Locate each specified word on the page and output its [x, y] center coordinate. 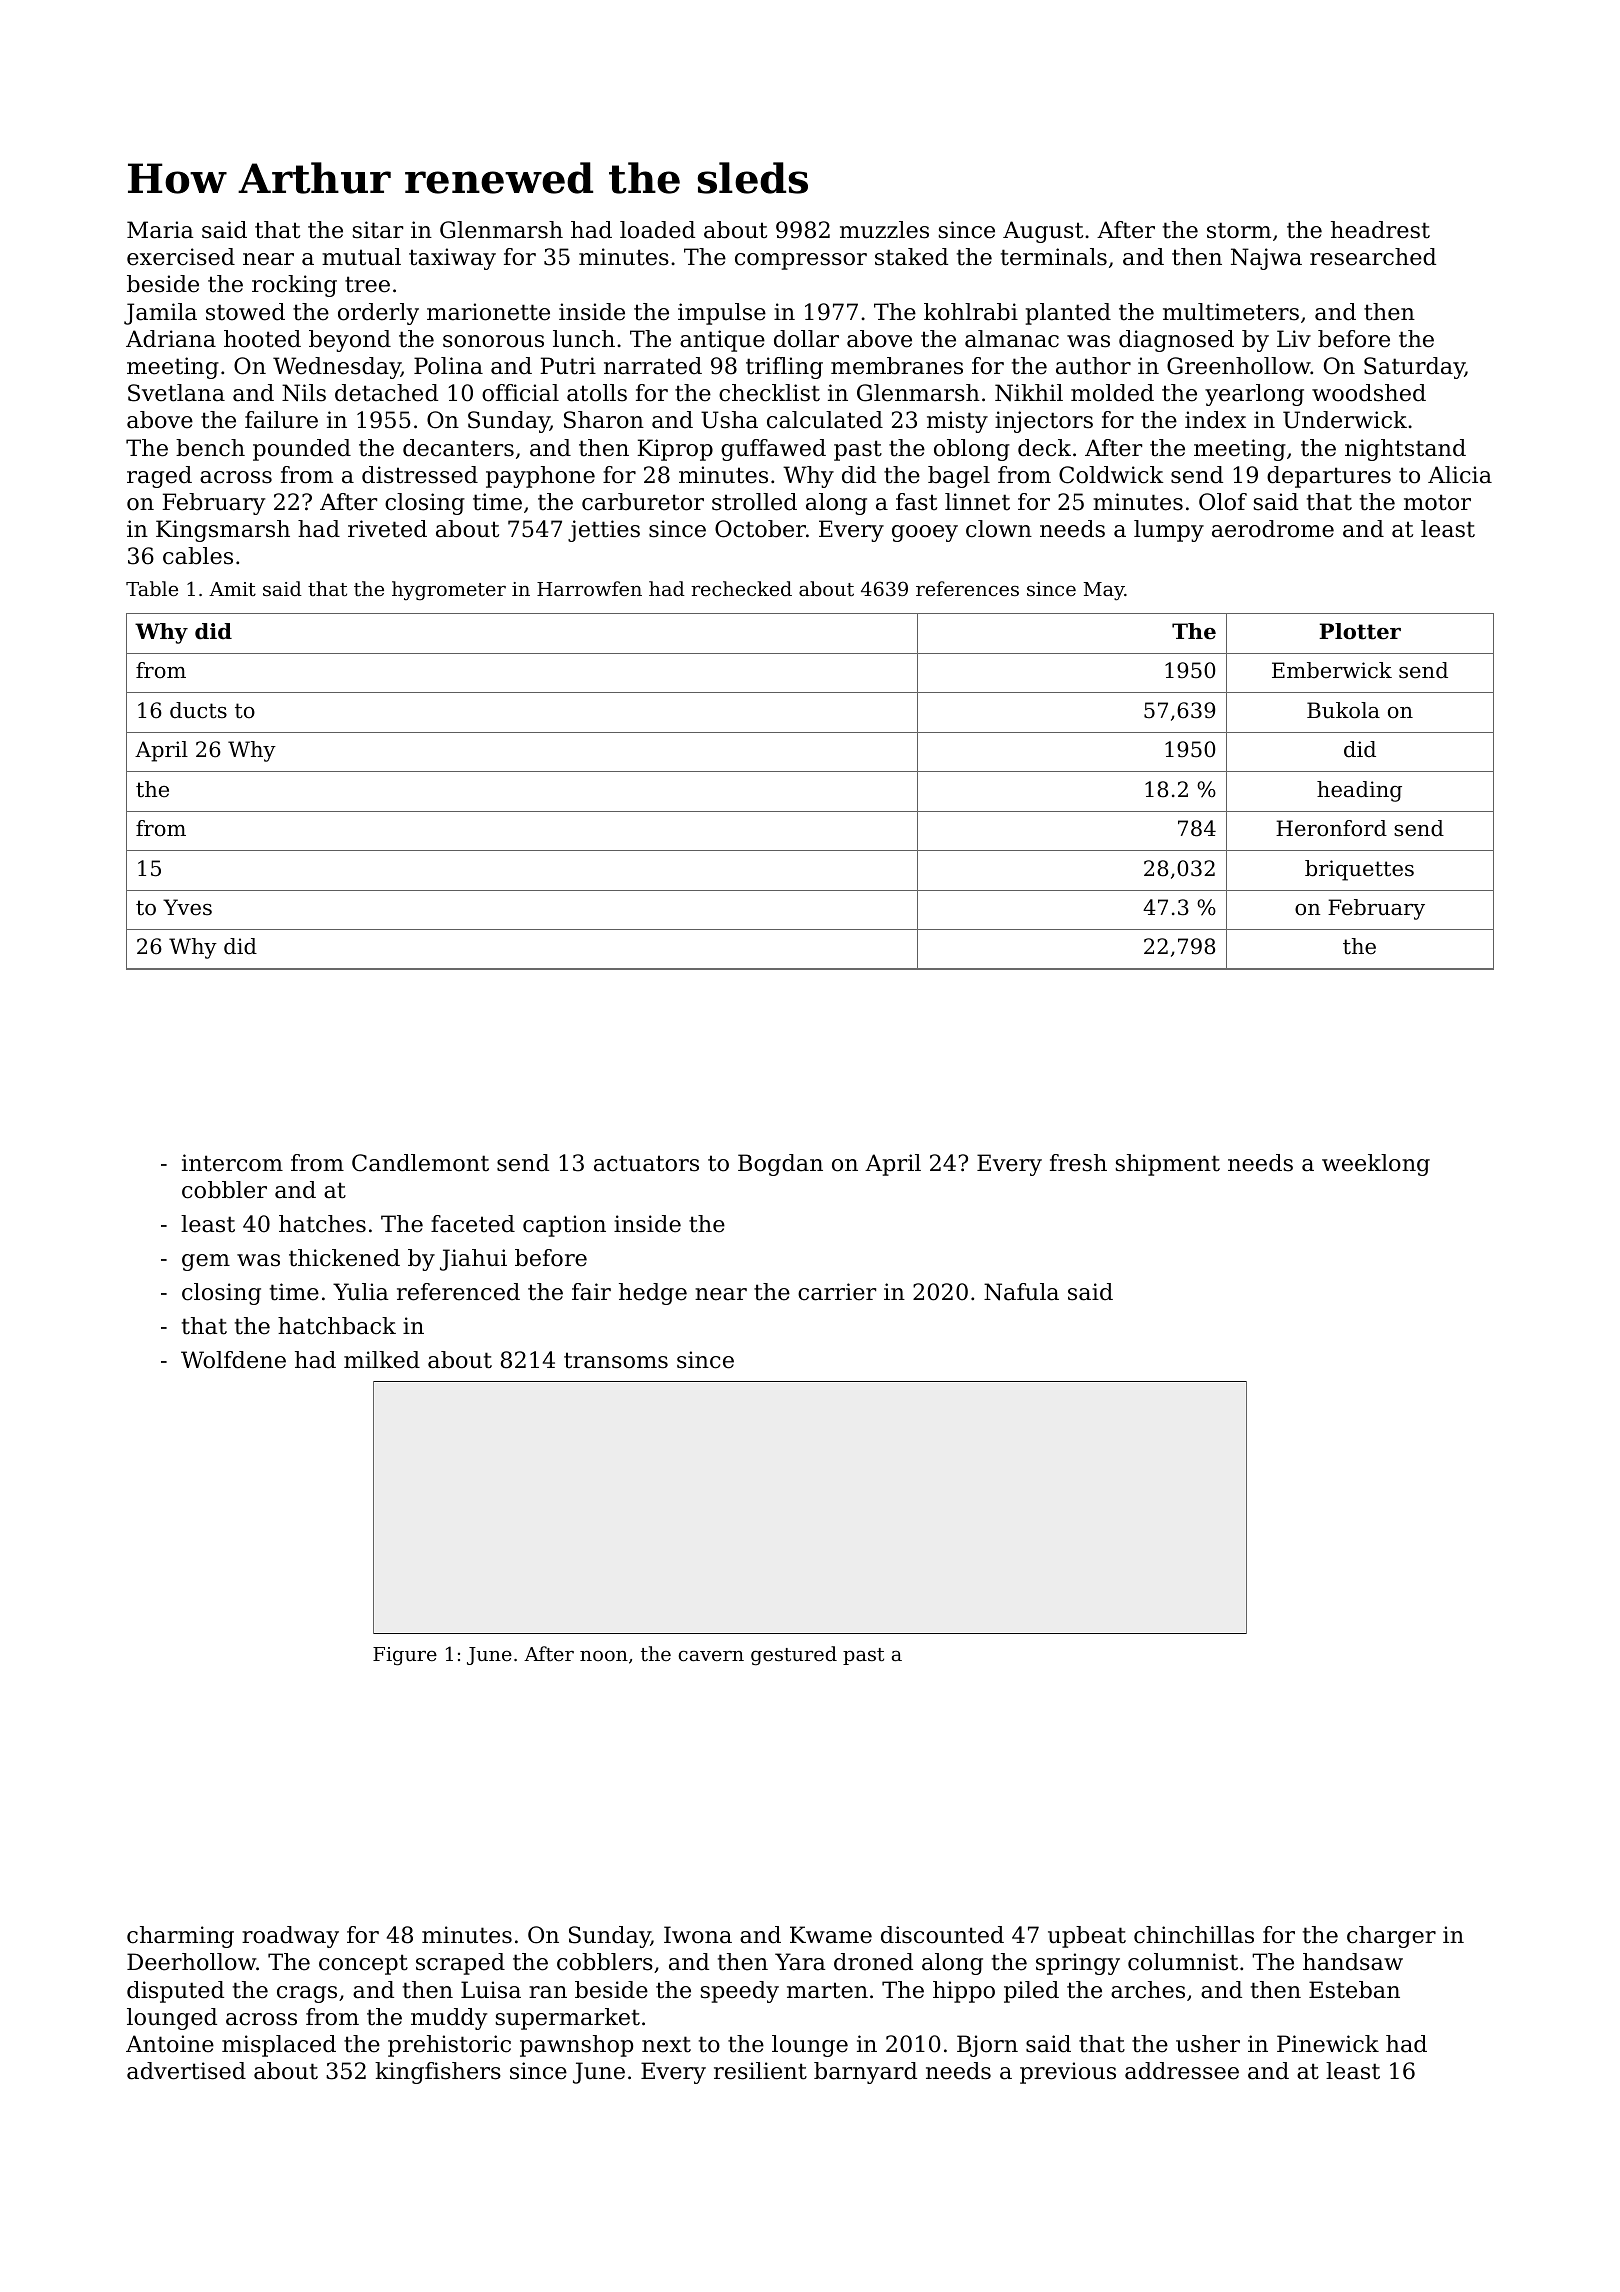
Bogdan [780, 1165]
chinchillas [1194, 1935]
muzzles [884, 230]
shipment [1168, 1165]
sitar [378, 230]
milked [382, 1360]
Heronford [1331, 828]
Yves [187, 907]
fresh [1078, 1163]
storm [1239, 230]
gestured [794, 1656]
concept [363, 1964]
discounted [942, 1935]
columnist [1183, 1962]
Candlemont [420, 1163]
